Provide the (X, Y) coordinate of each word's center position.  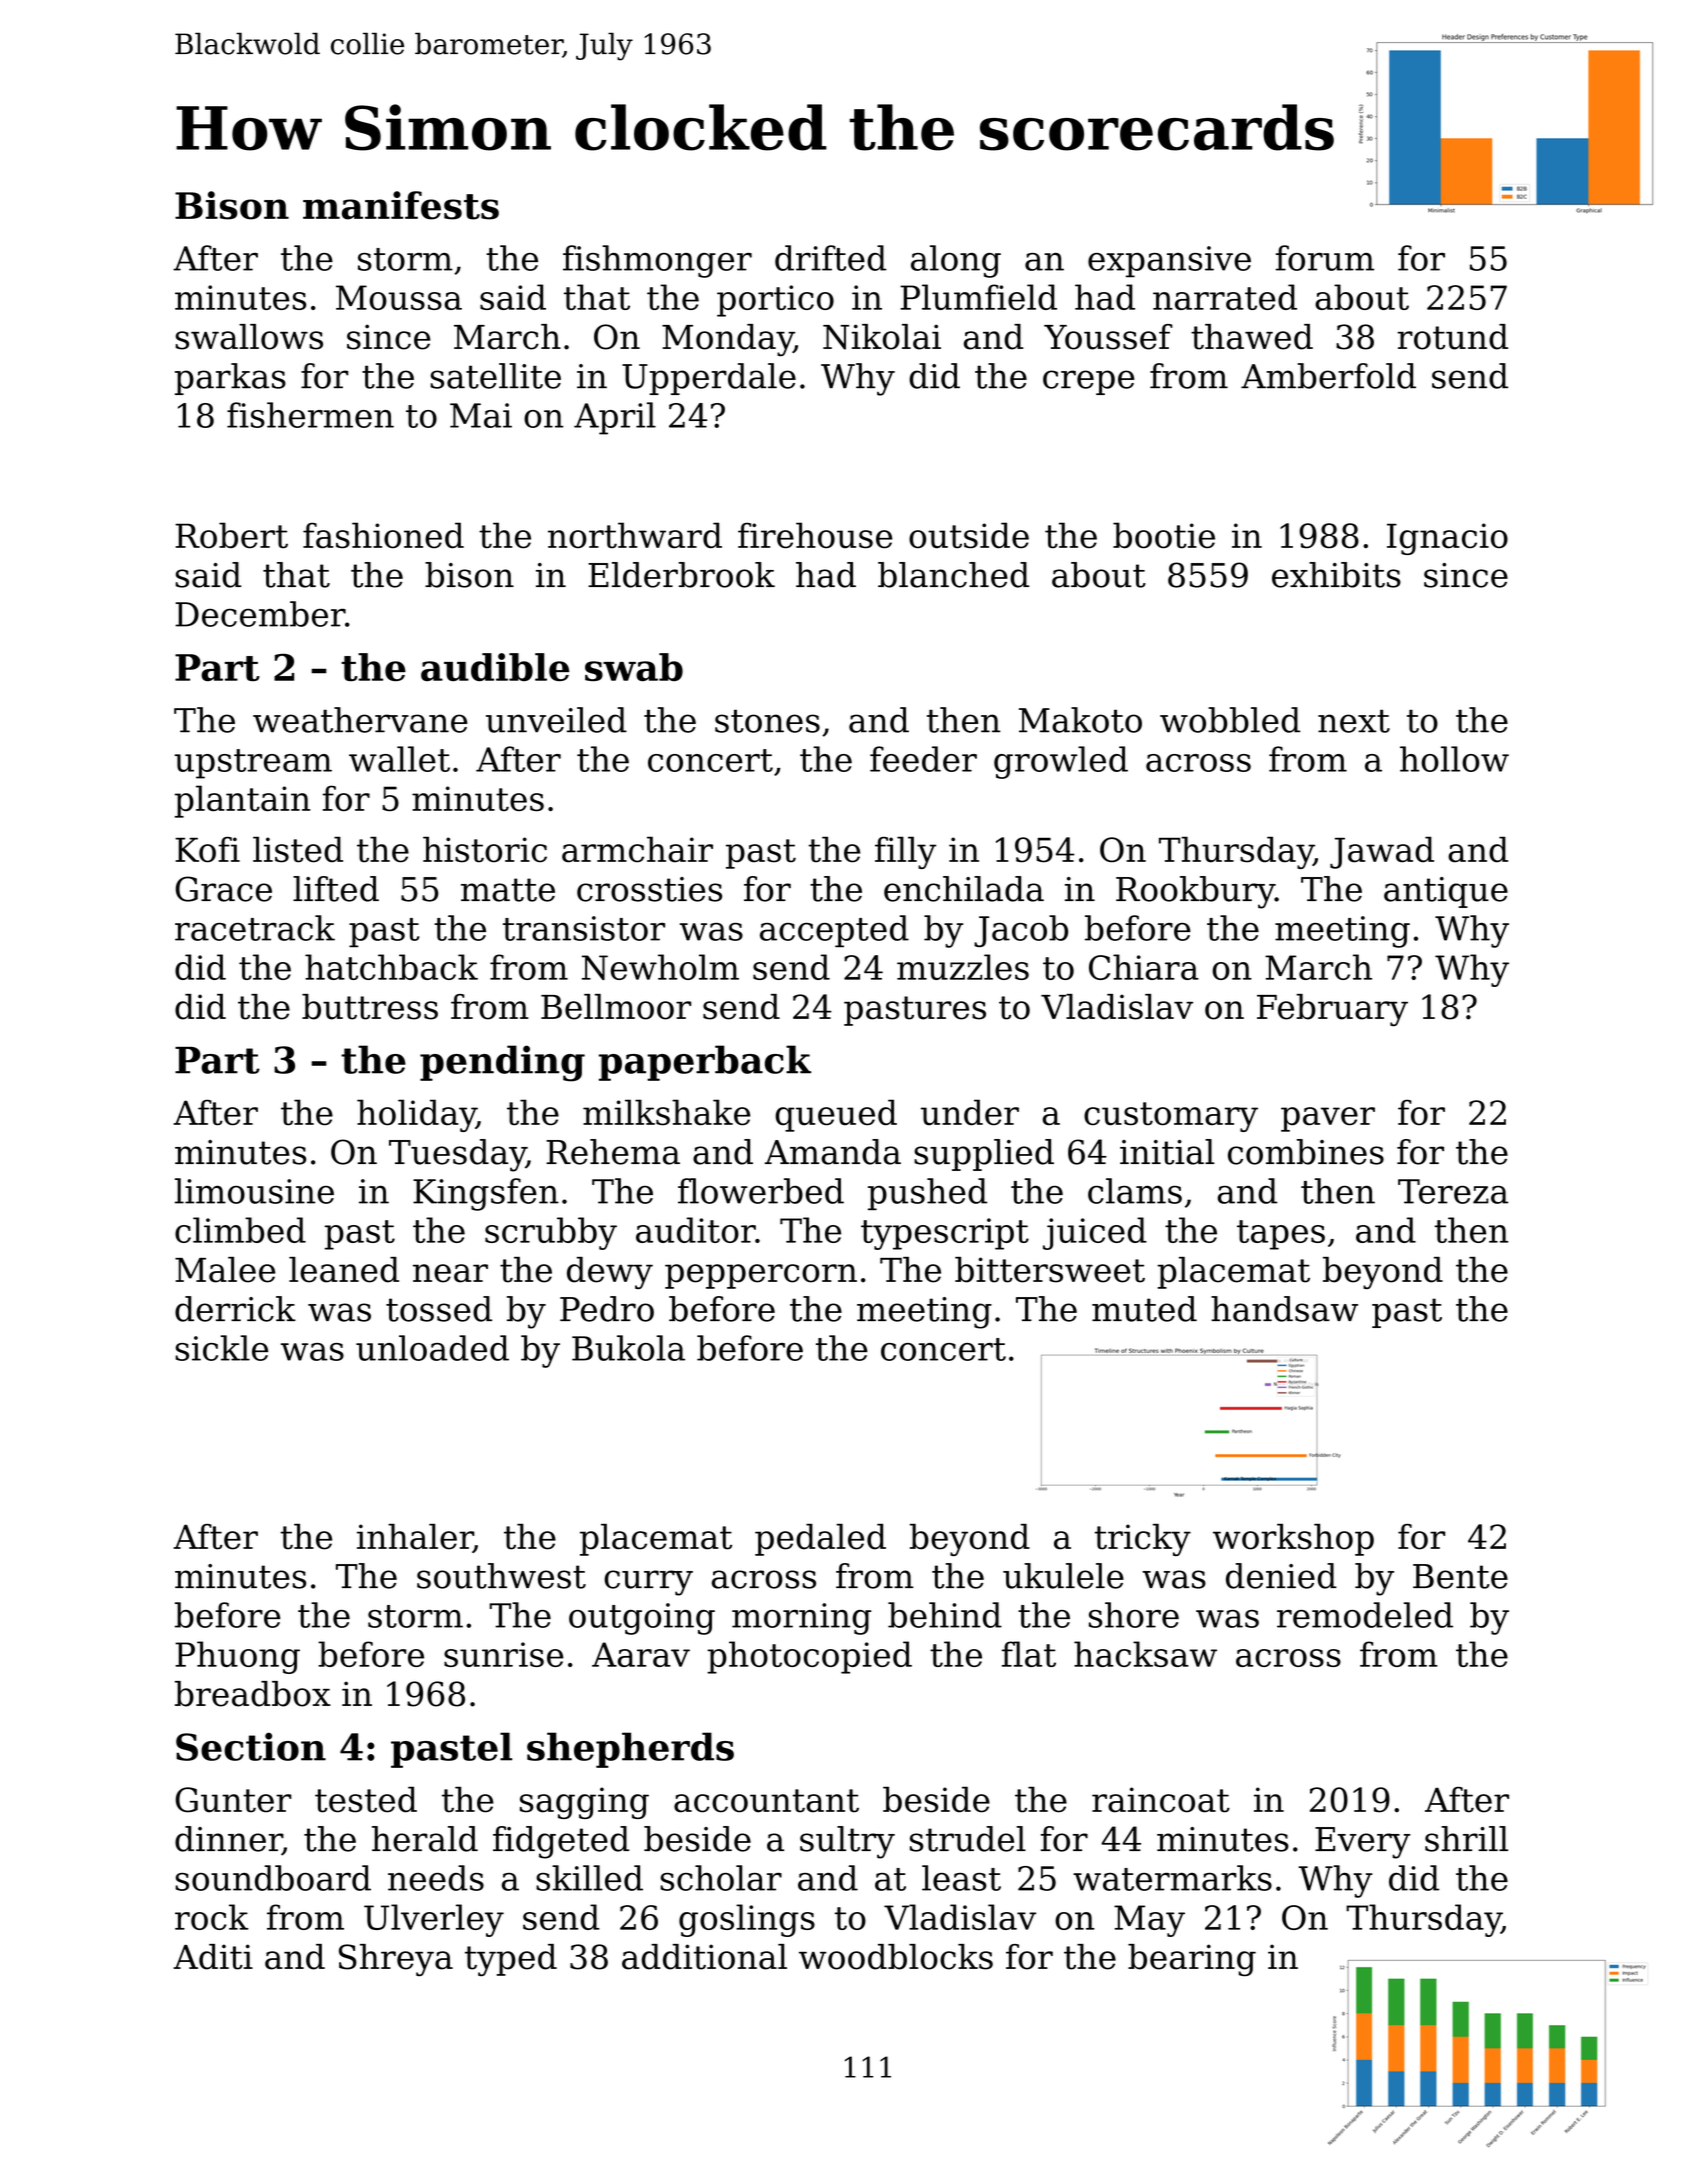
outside (969, 535)
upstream (253, 764)
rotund (1452, 337)
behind (945, 1615)
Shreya (396, 1960)
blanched (953, 575)
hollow (1454, 759)
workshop (1293, 1540)
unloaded (432, 1348)
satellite (495, 376)
